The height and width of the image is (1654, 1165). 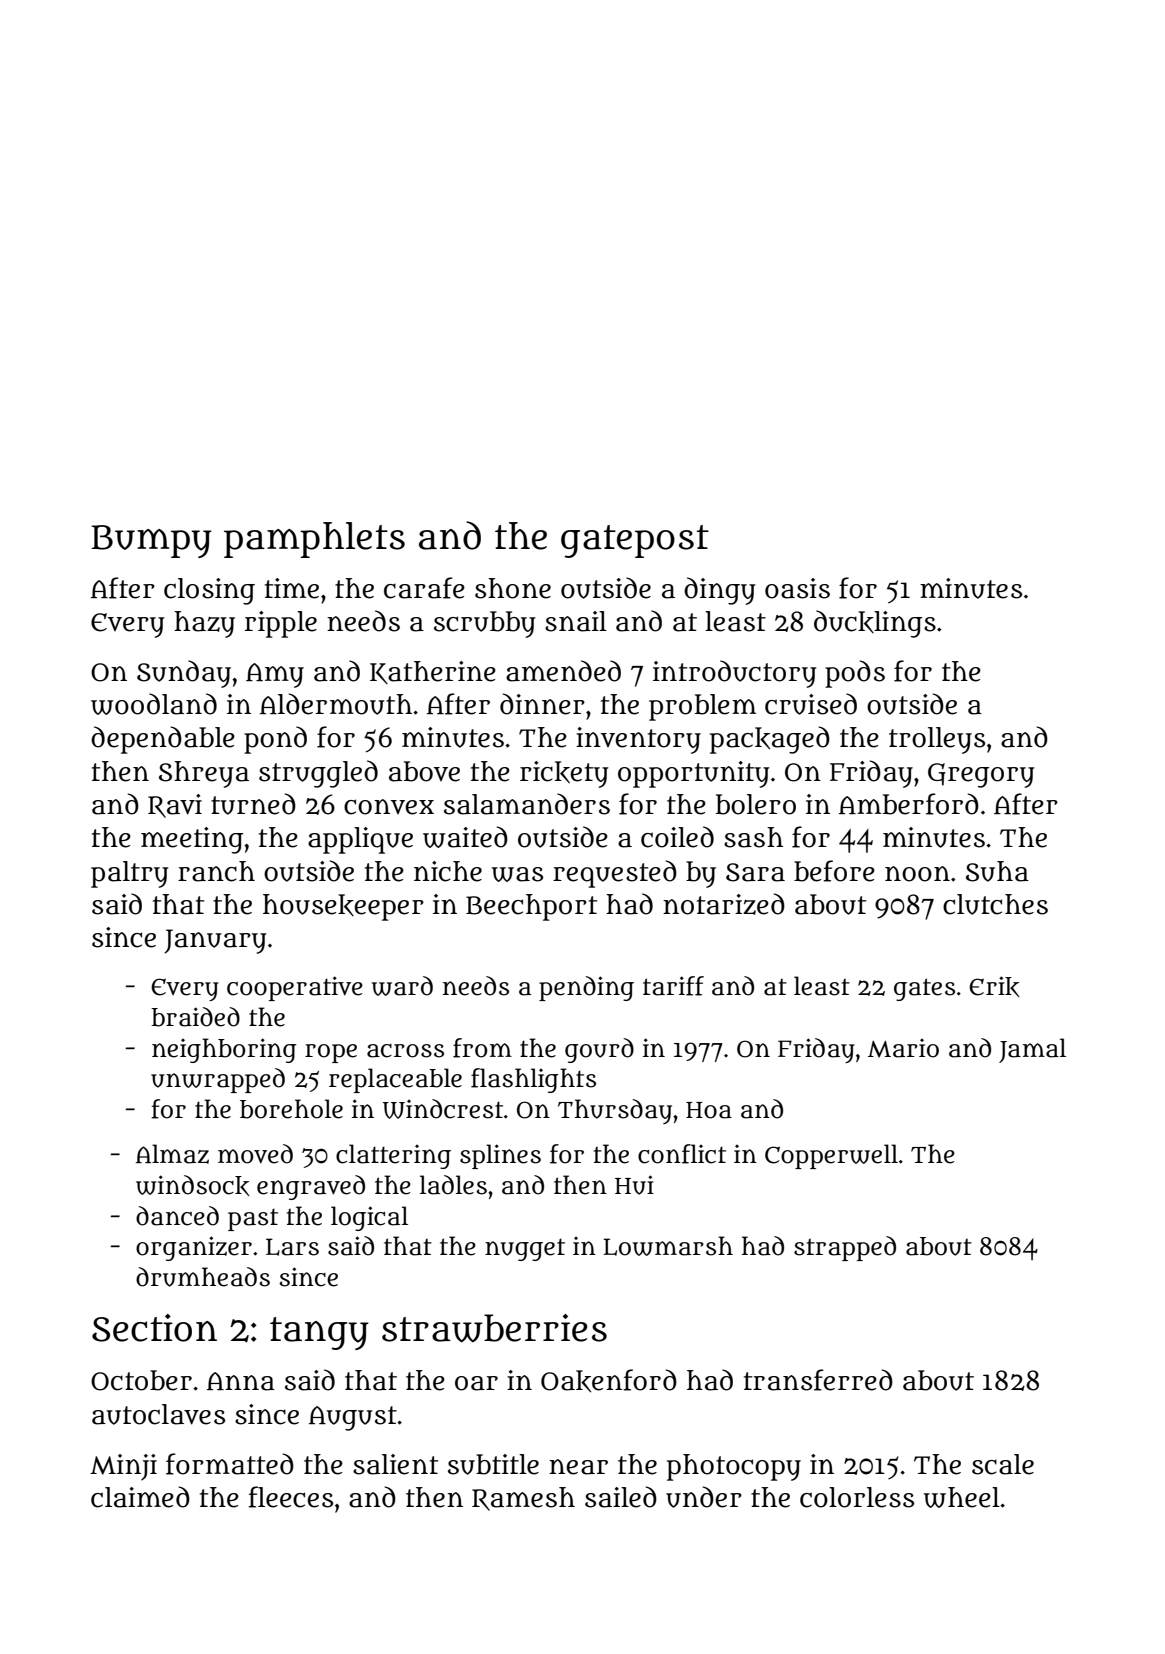 What do you see at coordinates (962, 1497) in the image?
I see `wheel` at bounding box center [962, 1497].
